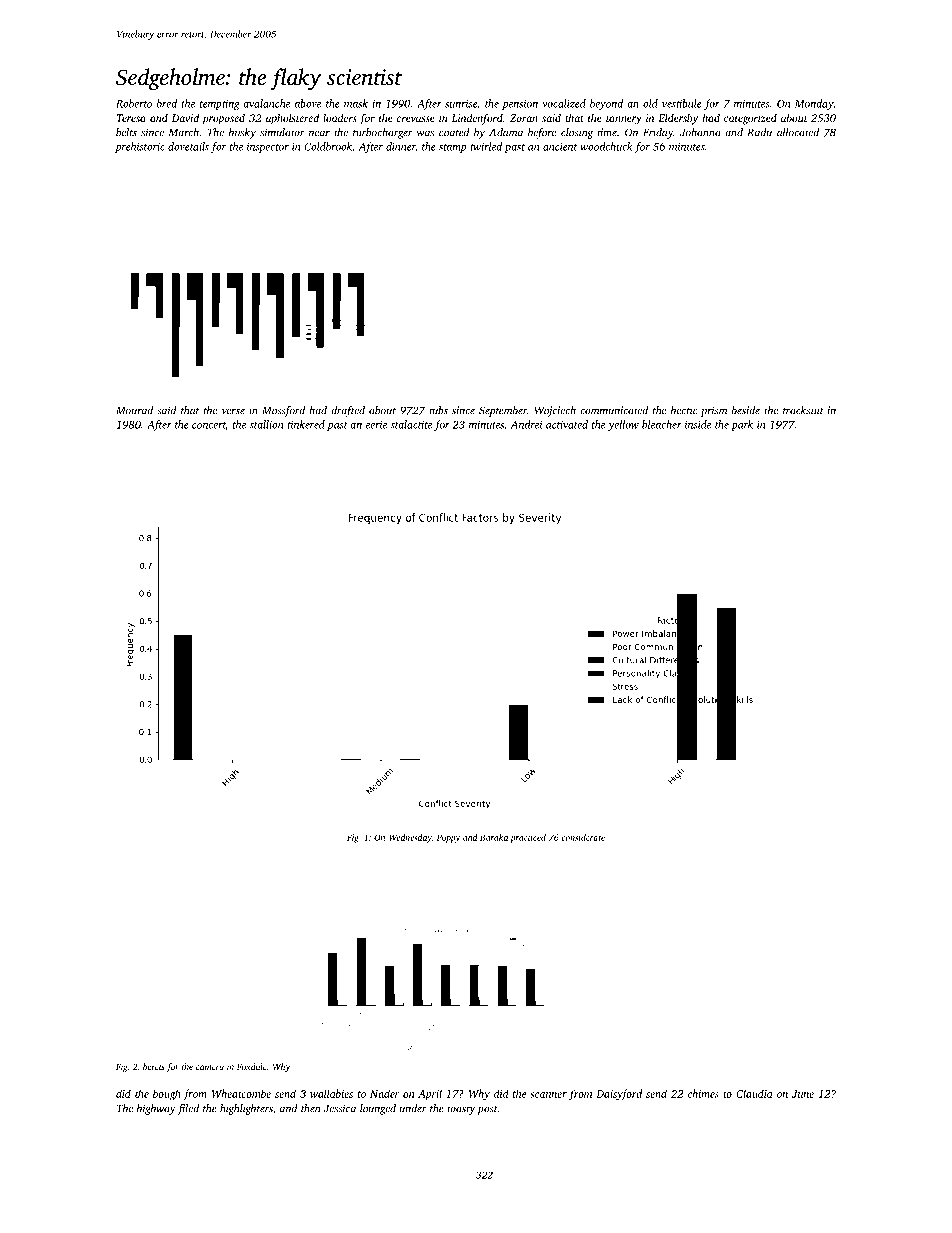  What do you see at coordinates (268, 148) in the page?
I see `inspector` at bounding box center [268, 148].
